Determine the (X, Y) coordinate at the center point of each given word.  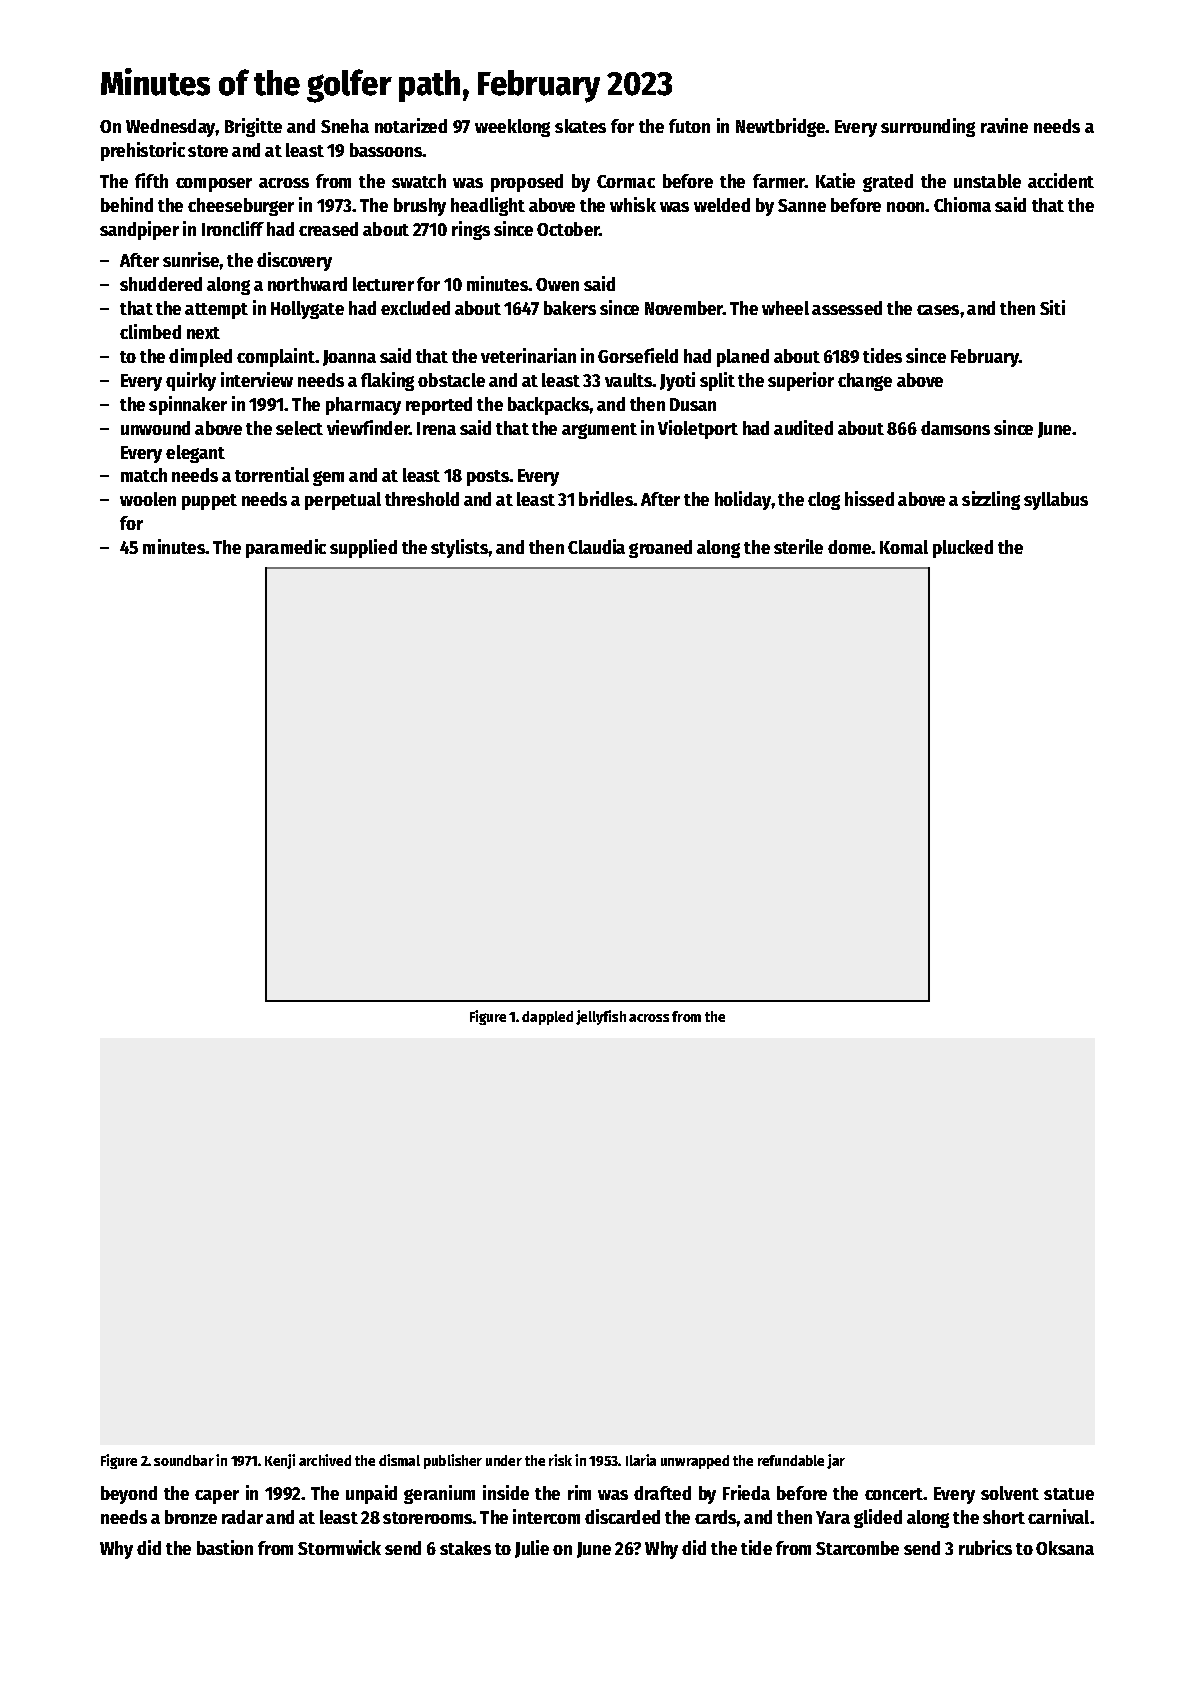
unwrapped (695, 1462)
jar (836, 1461)
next (203, 333)
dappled (547, 1018)
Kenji (280, 1461)
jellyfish (601, 1017)
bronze (191, 1517)
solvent (1010, 1493)
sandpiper (139, 230)
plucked (963, 549)
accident (1061, 180)
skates (580, 126)
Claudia (596, 546)
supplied (363, 548)
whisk (633, 204)
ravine (1004, 125)
